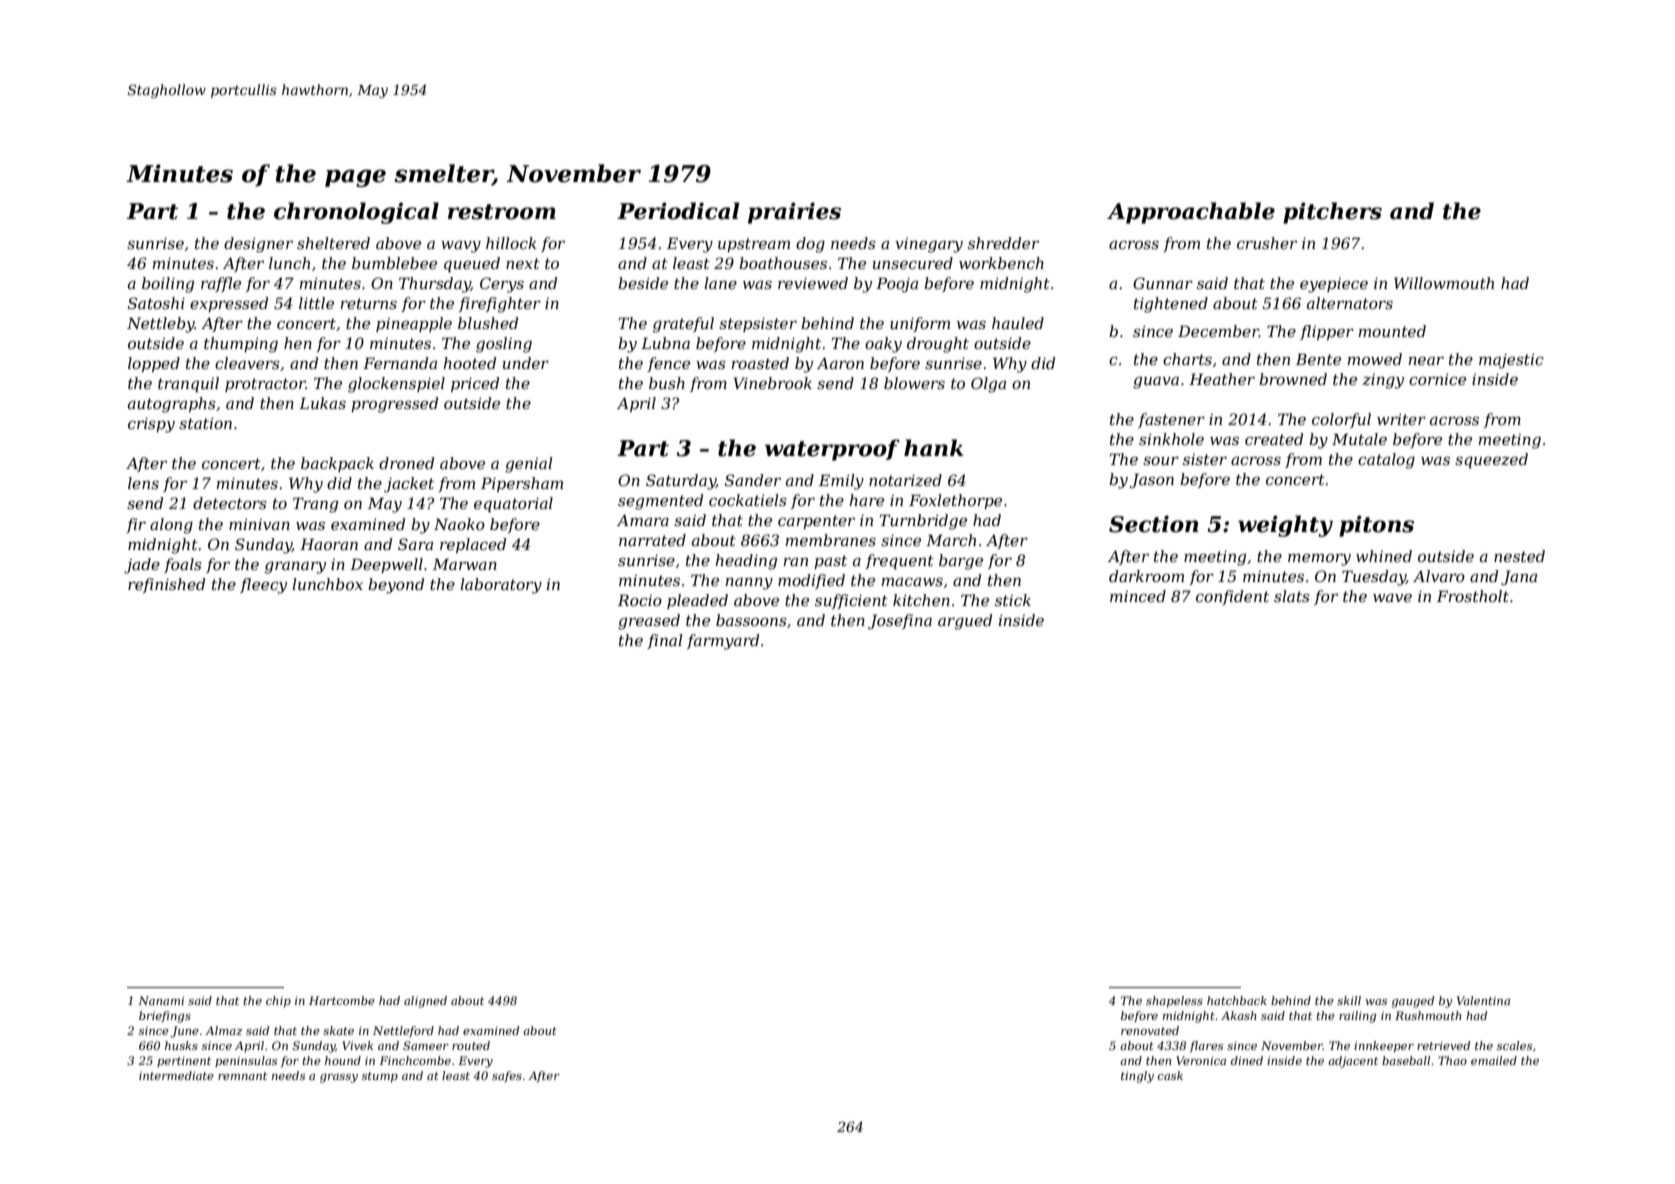 Image resolution: width=1675 pixels, height=1184 pixels. Describe the element at coordinates (794, 213) in the screenshot. I see `prairies` at that location.
